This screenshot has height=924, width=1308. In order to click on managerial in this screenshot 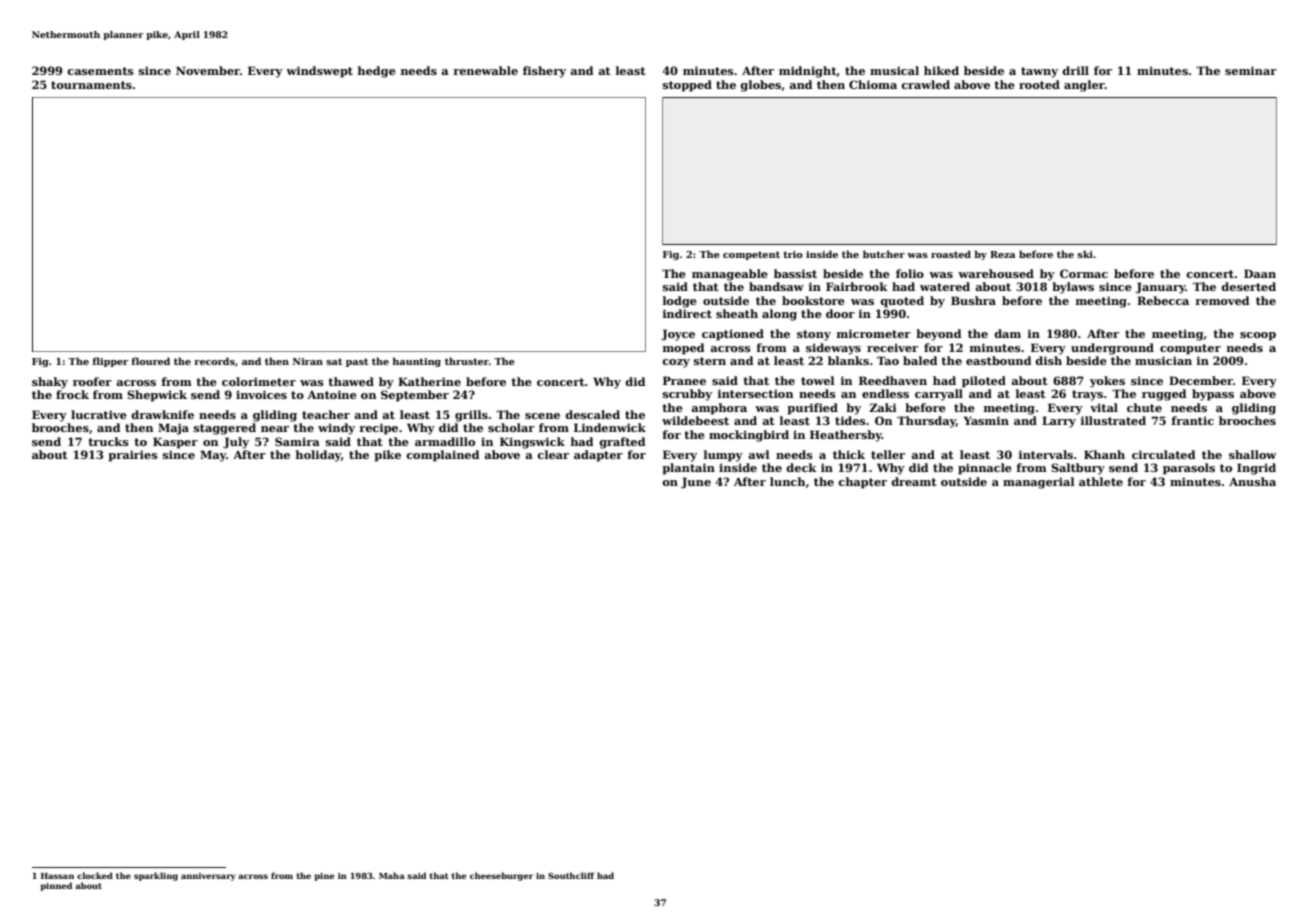, I will do `click(1039, 483)`.
